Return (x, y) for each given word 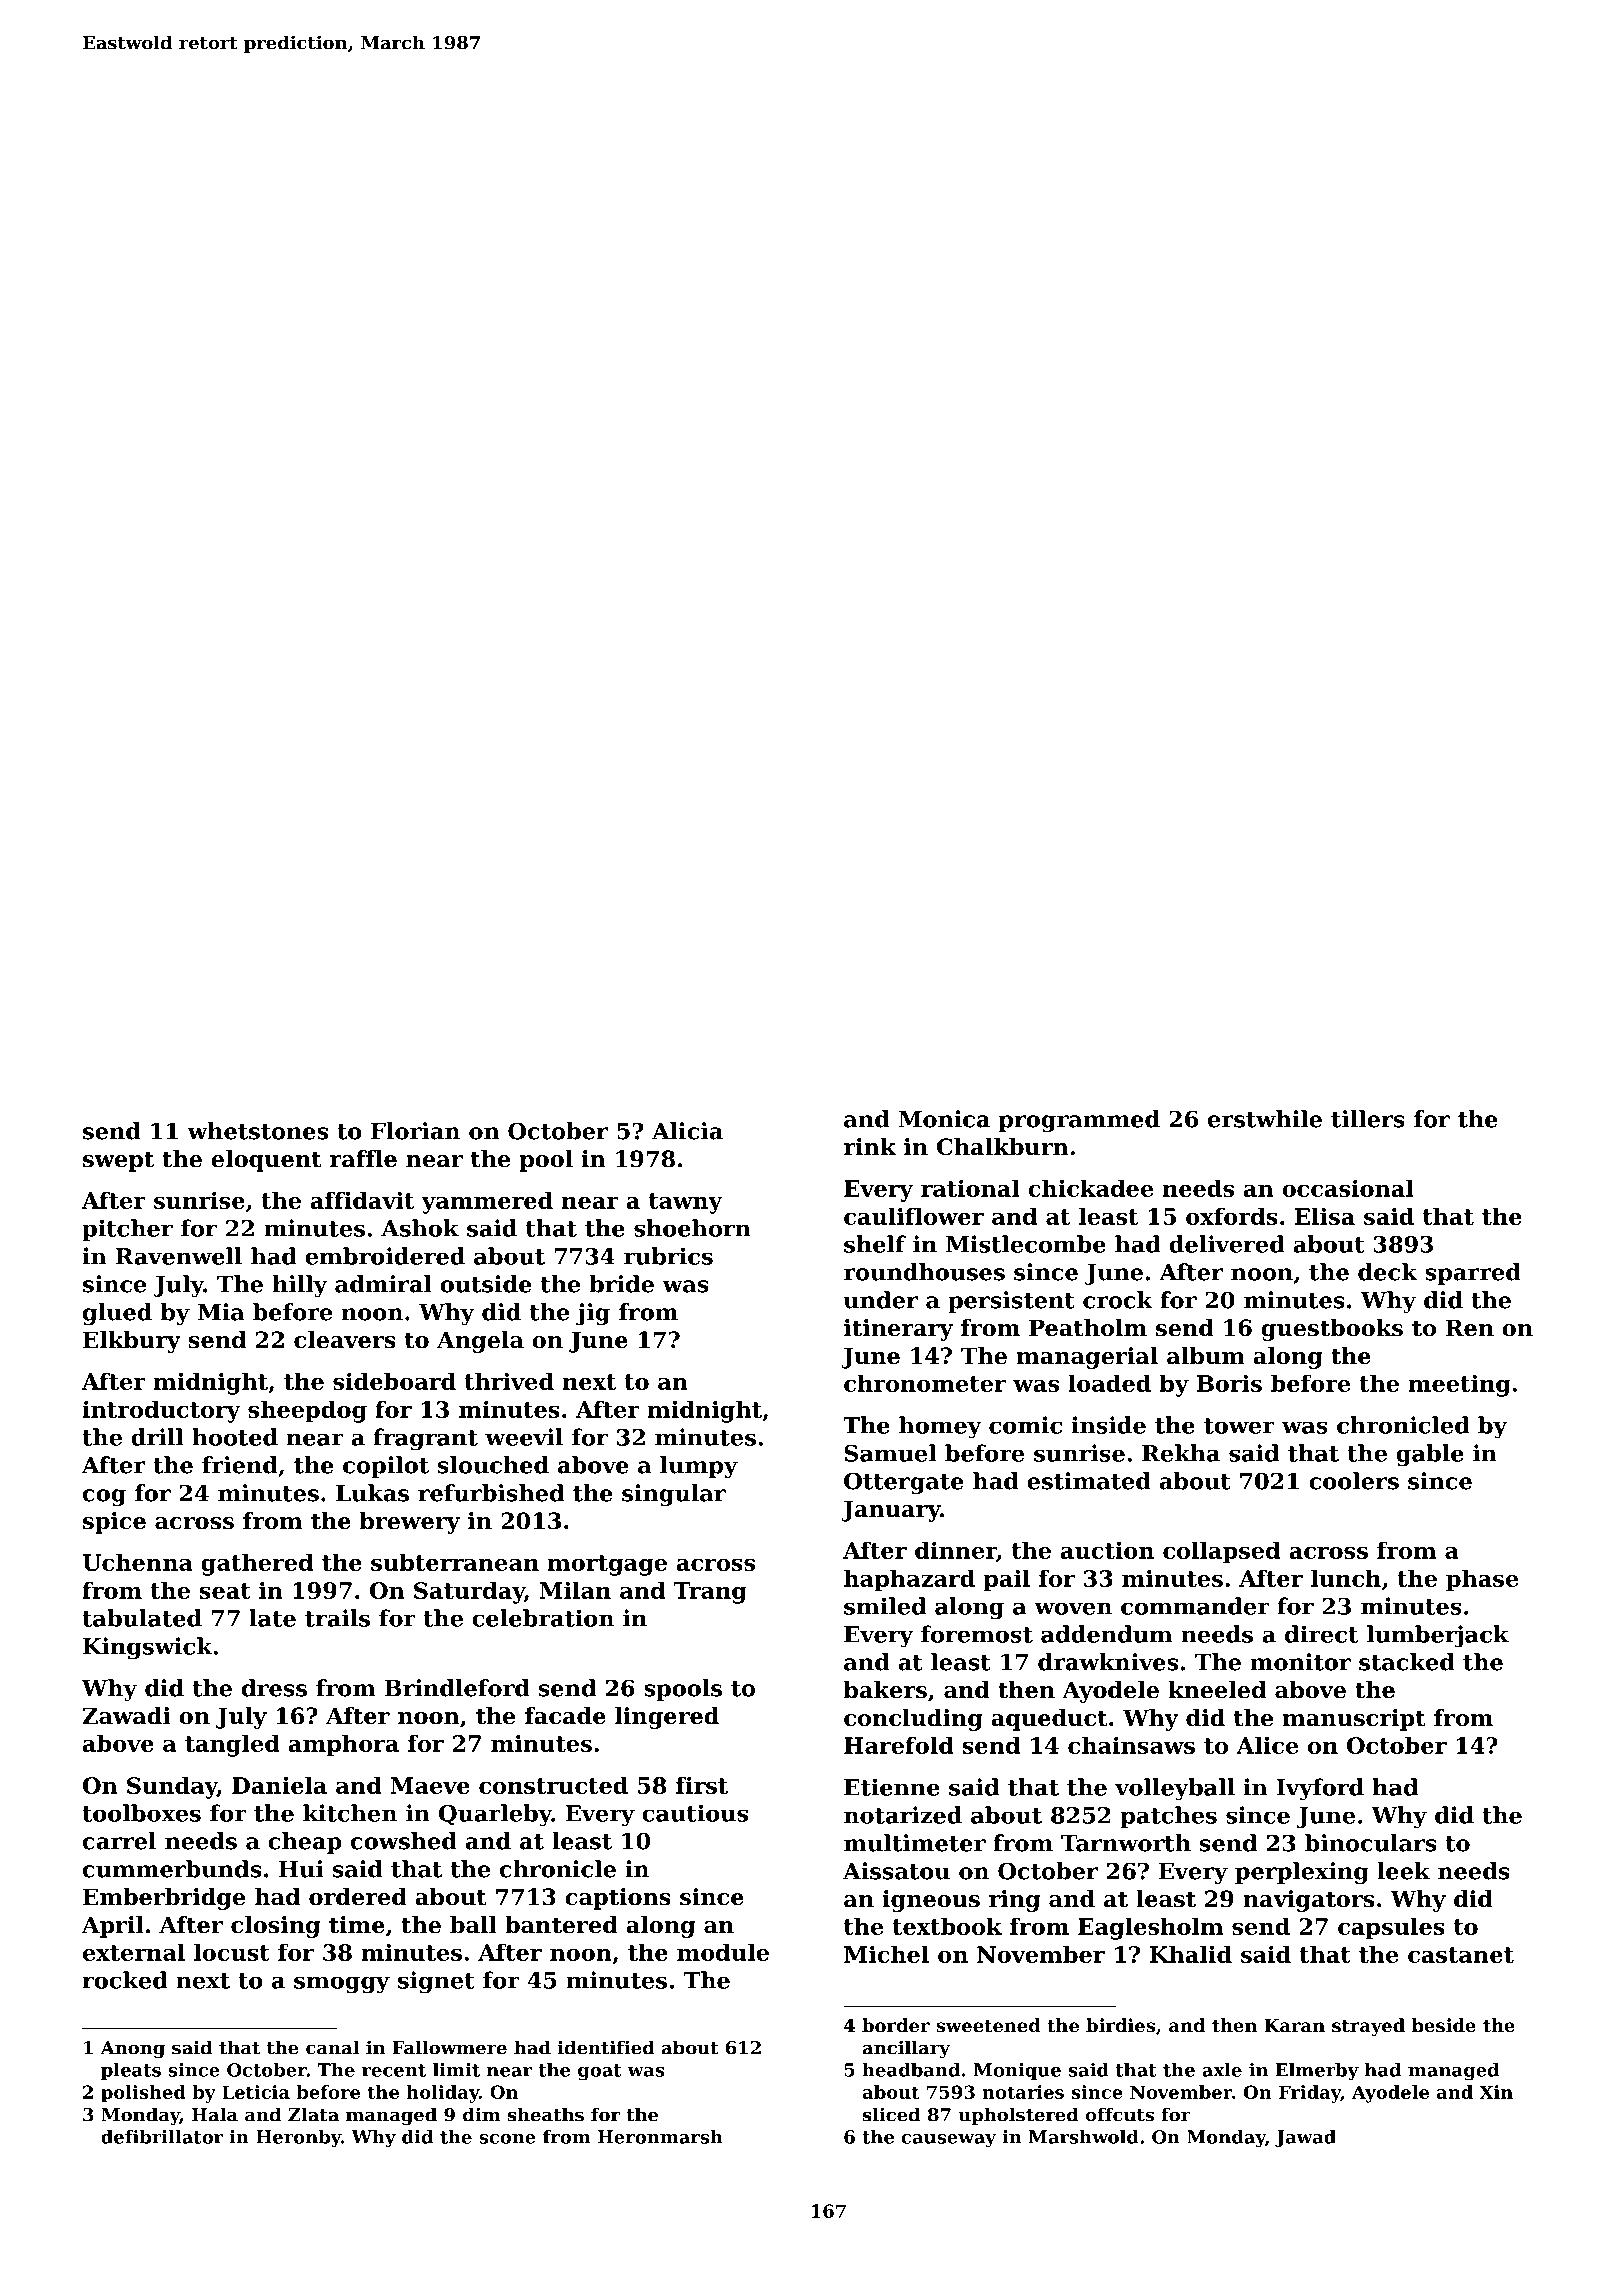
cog (104, 1497)
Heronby (298, 2139)
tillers (1368, 1119)
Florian (415, 1131)
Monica (944, 1119)
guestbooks (1332, 1330)
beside (1444, 2025)
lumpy (699, 1467)
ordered (358, 1897)
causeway (949, 2141)
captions (618, 1899)
